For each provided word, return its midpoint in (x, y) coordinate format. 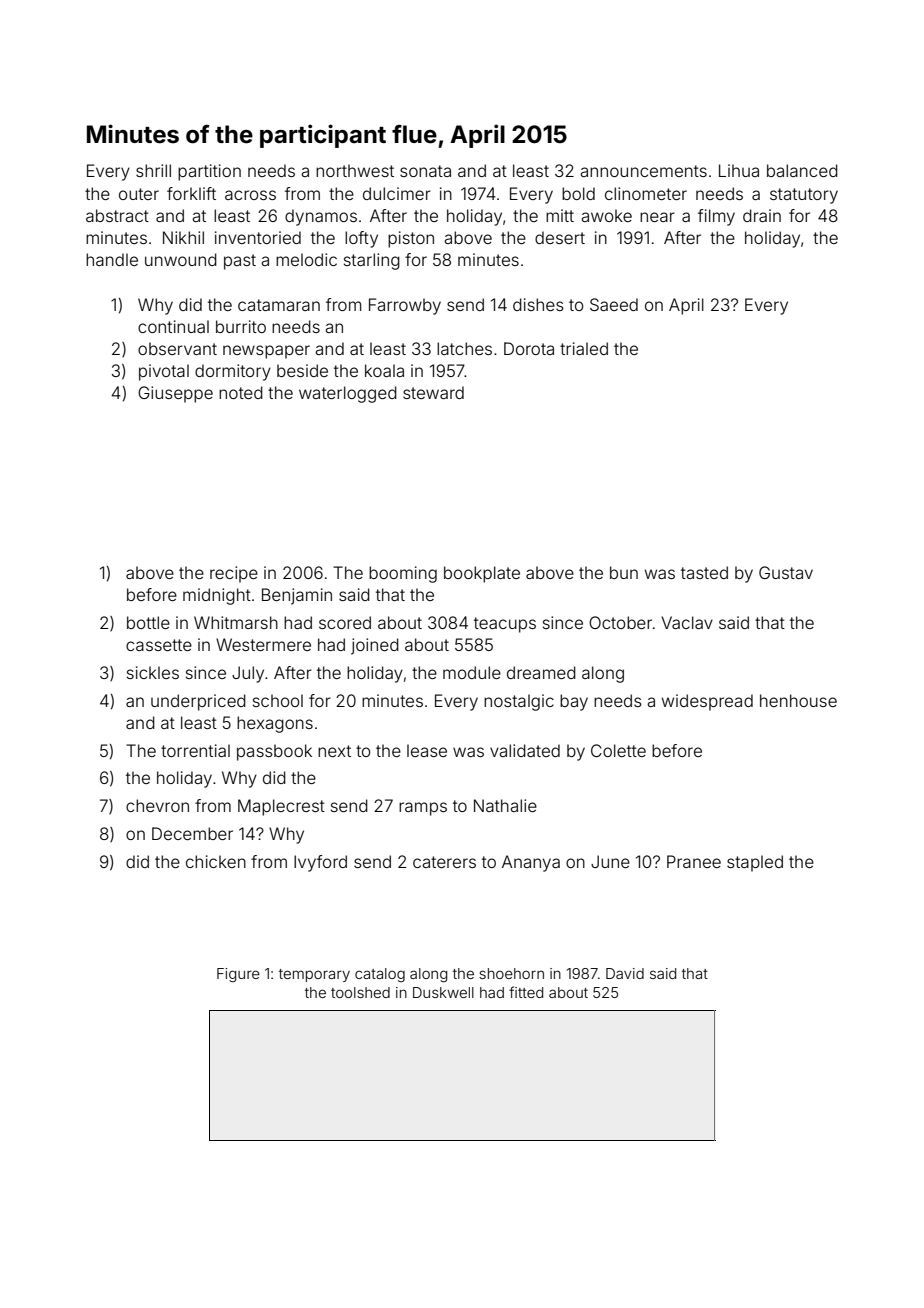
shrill (153, 170)
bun (624, 572)
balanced (802, 170)
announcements (643, 171)
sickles (153, 672)
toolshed (360, 992)
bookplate (482, 574)
